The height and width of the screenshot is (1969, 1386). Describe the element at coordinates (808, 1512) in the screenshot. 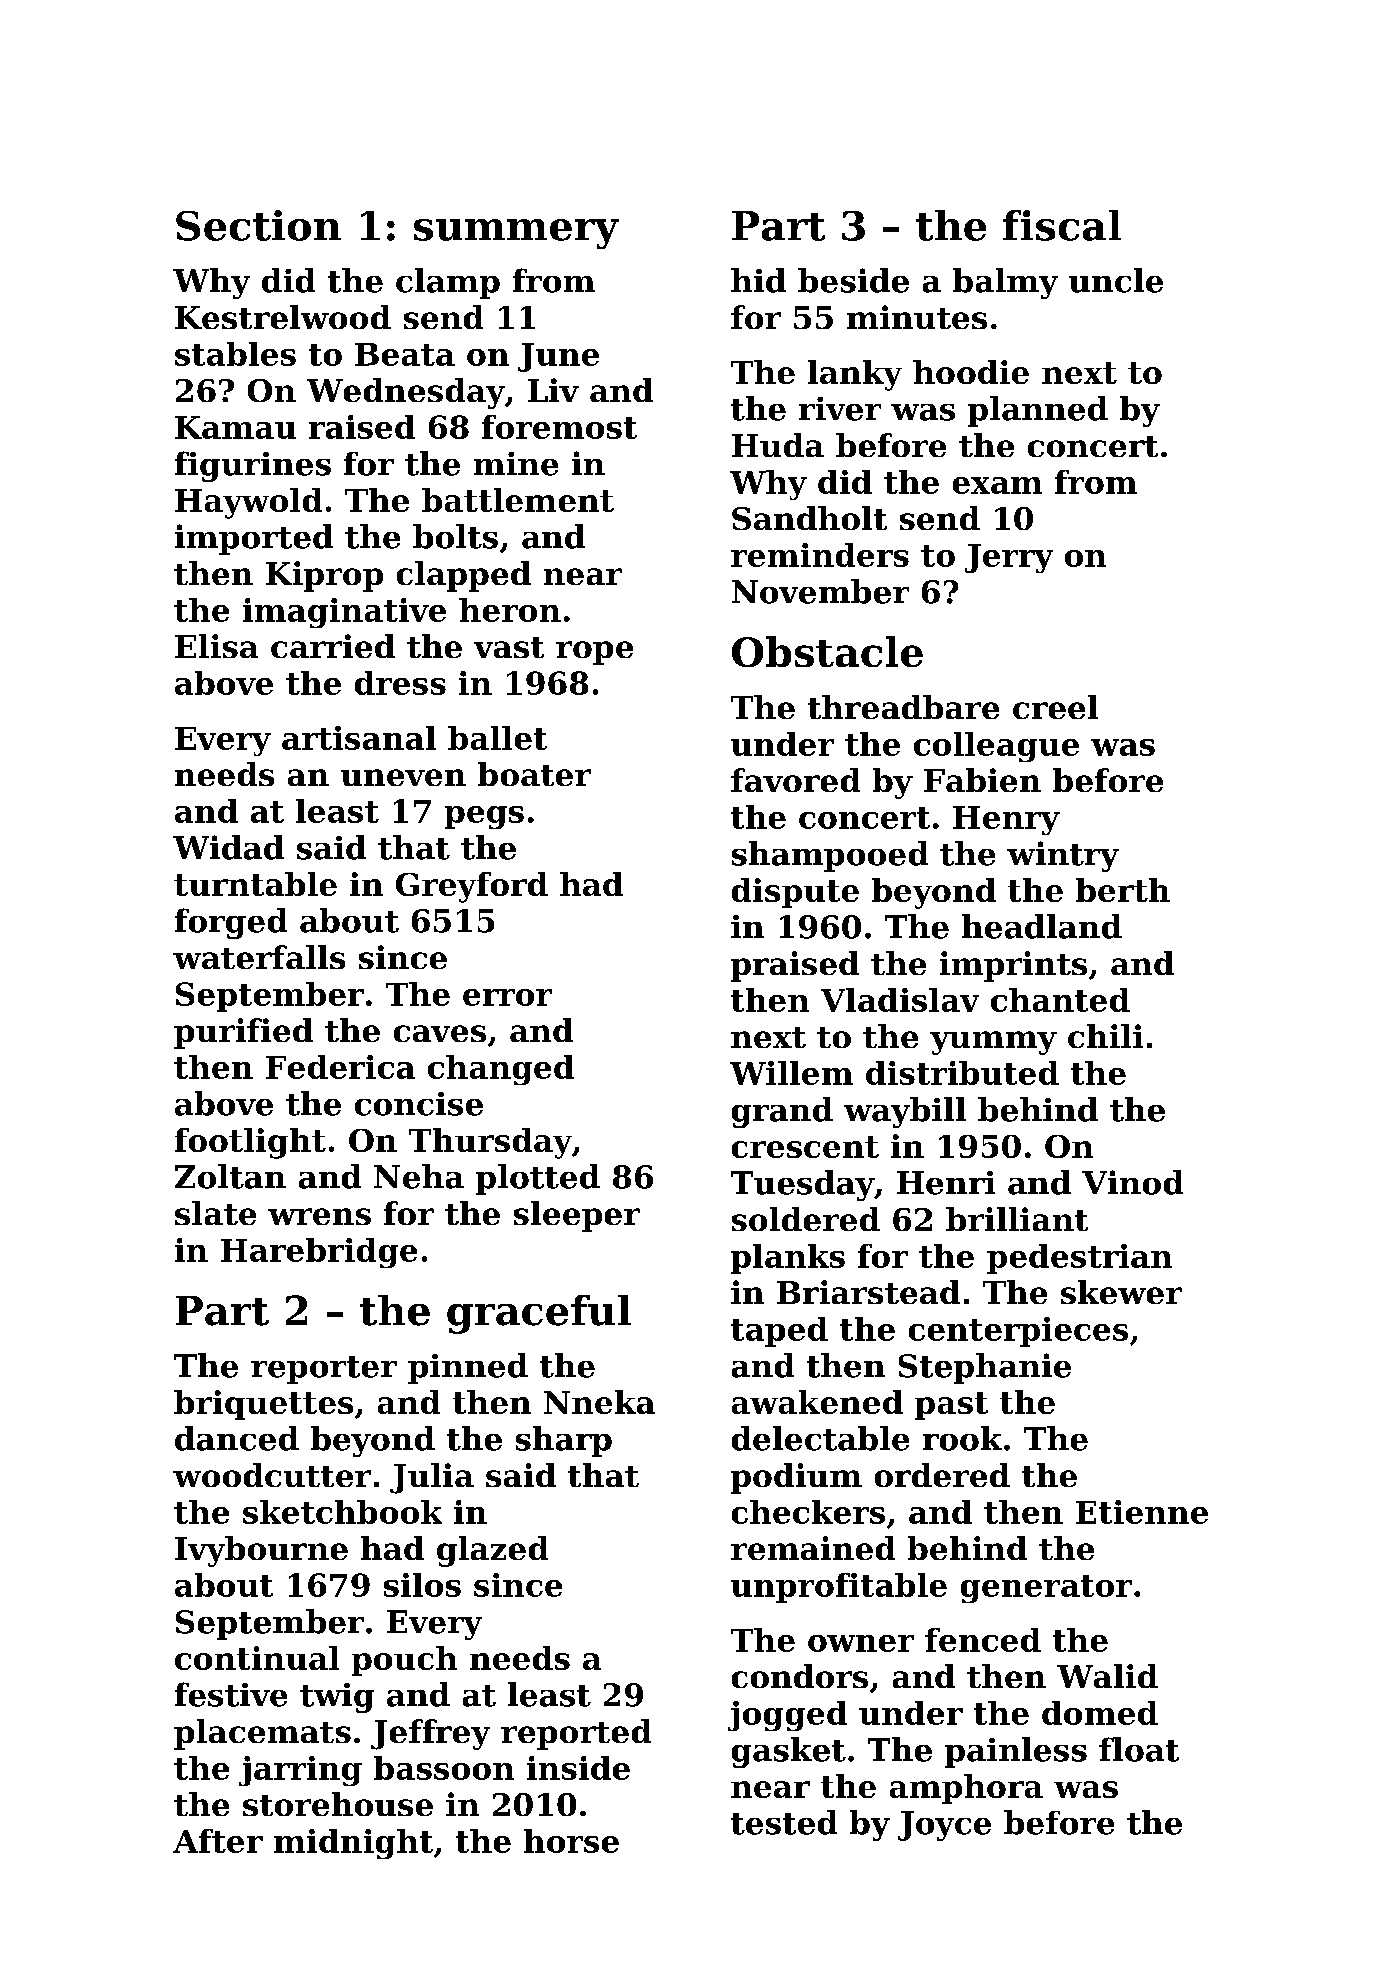

I see `checkers` at that location.
